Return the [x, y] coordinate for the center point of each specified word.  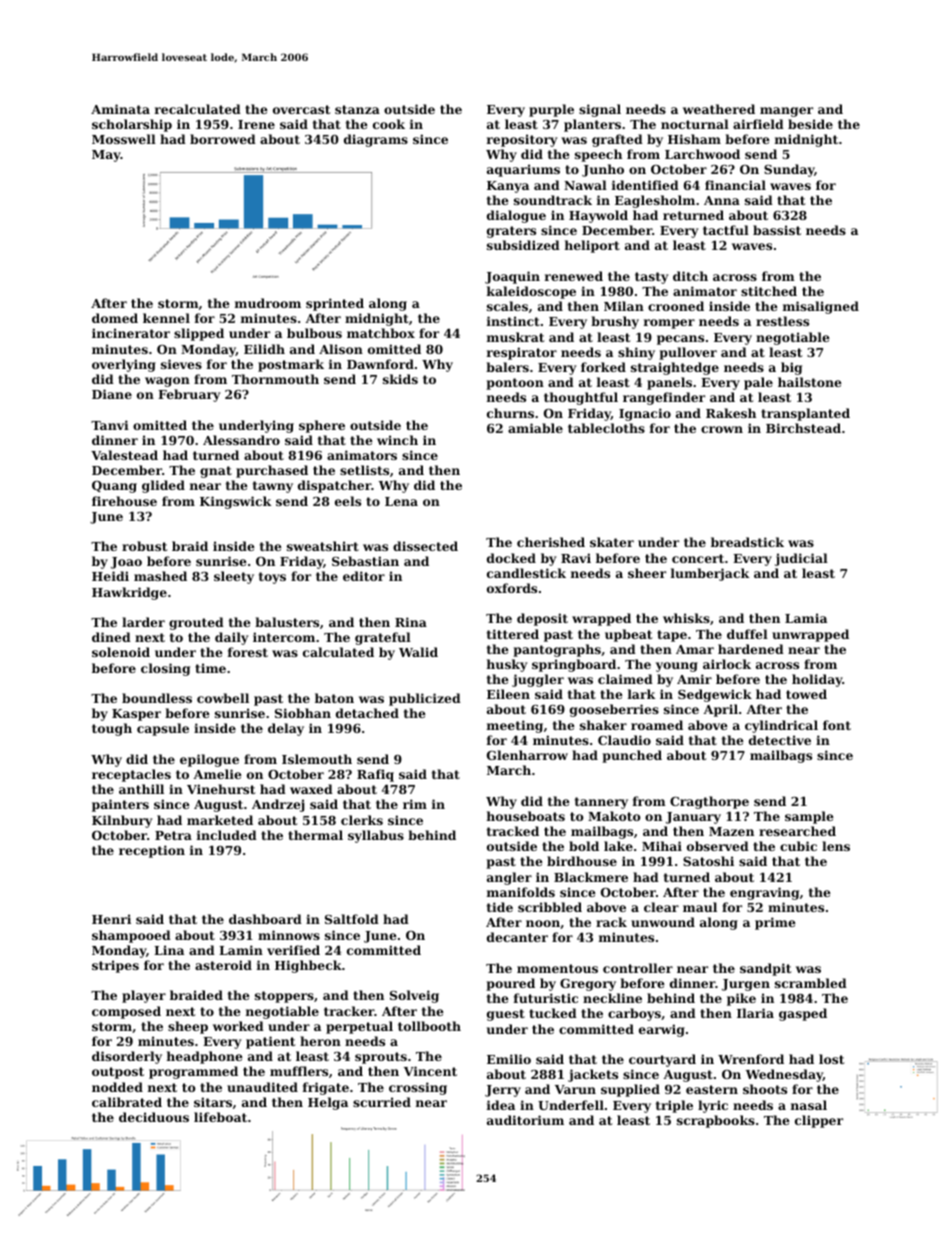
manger [786, 112]
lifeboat [220, 1117]
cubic [798, 846]
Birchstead [803, 428]
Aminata [120, 109]
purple [551, 110]
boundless [157, 698]
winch [397, 440]
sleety [234, 577]
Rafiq [375, 775]
